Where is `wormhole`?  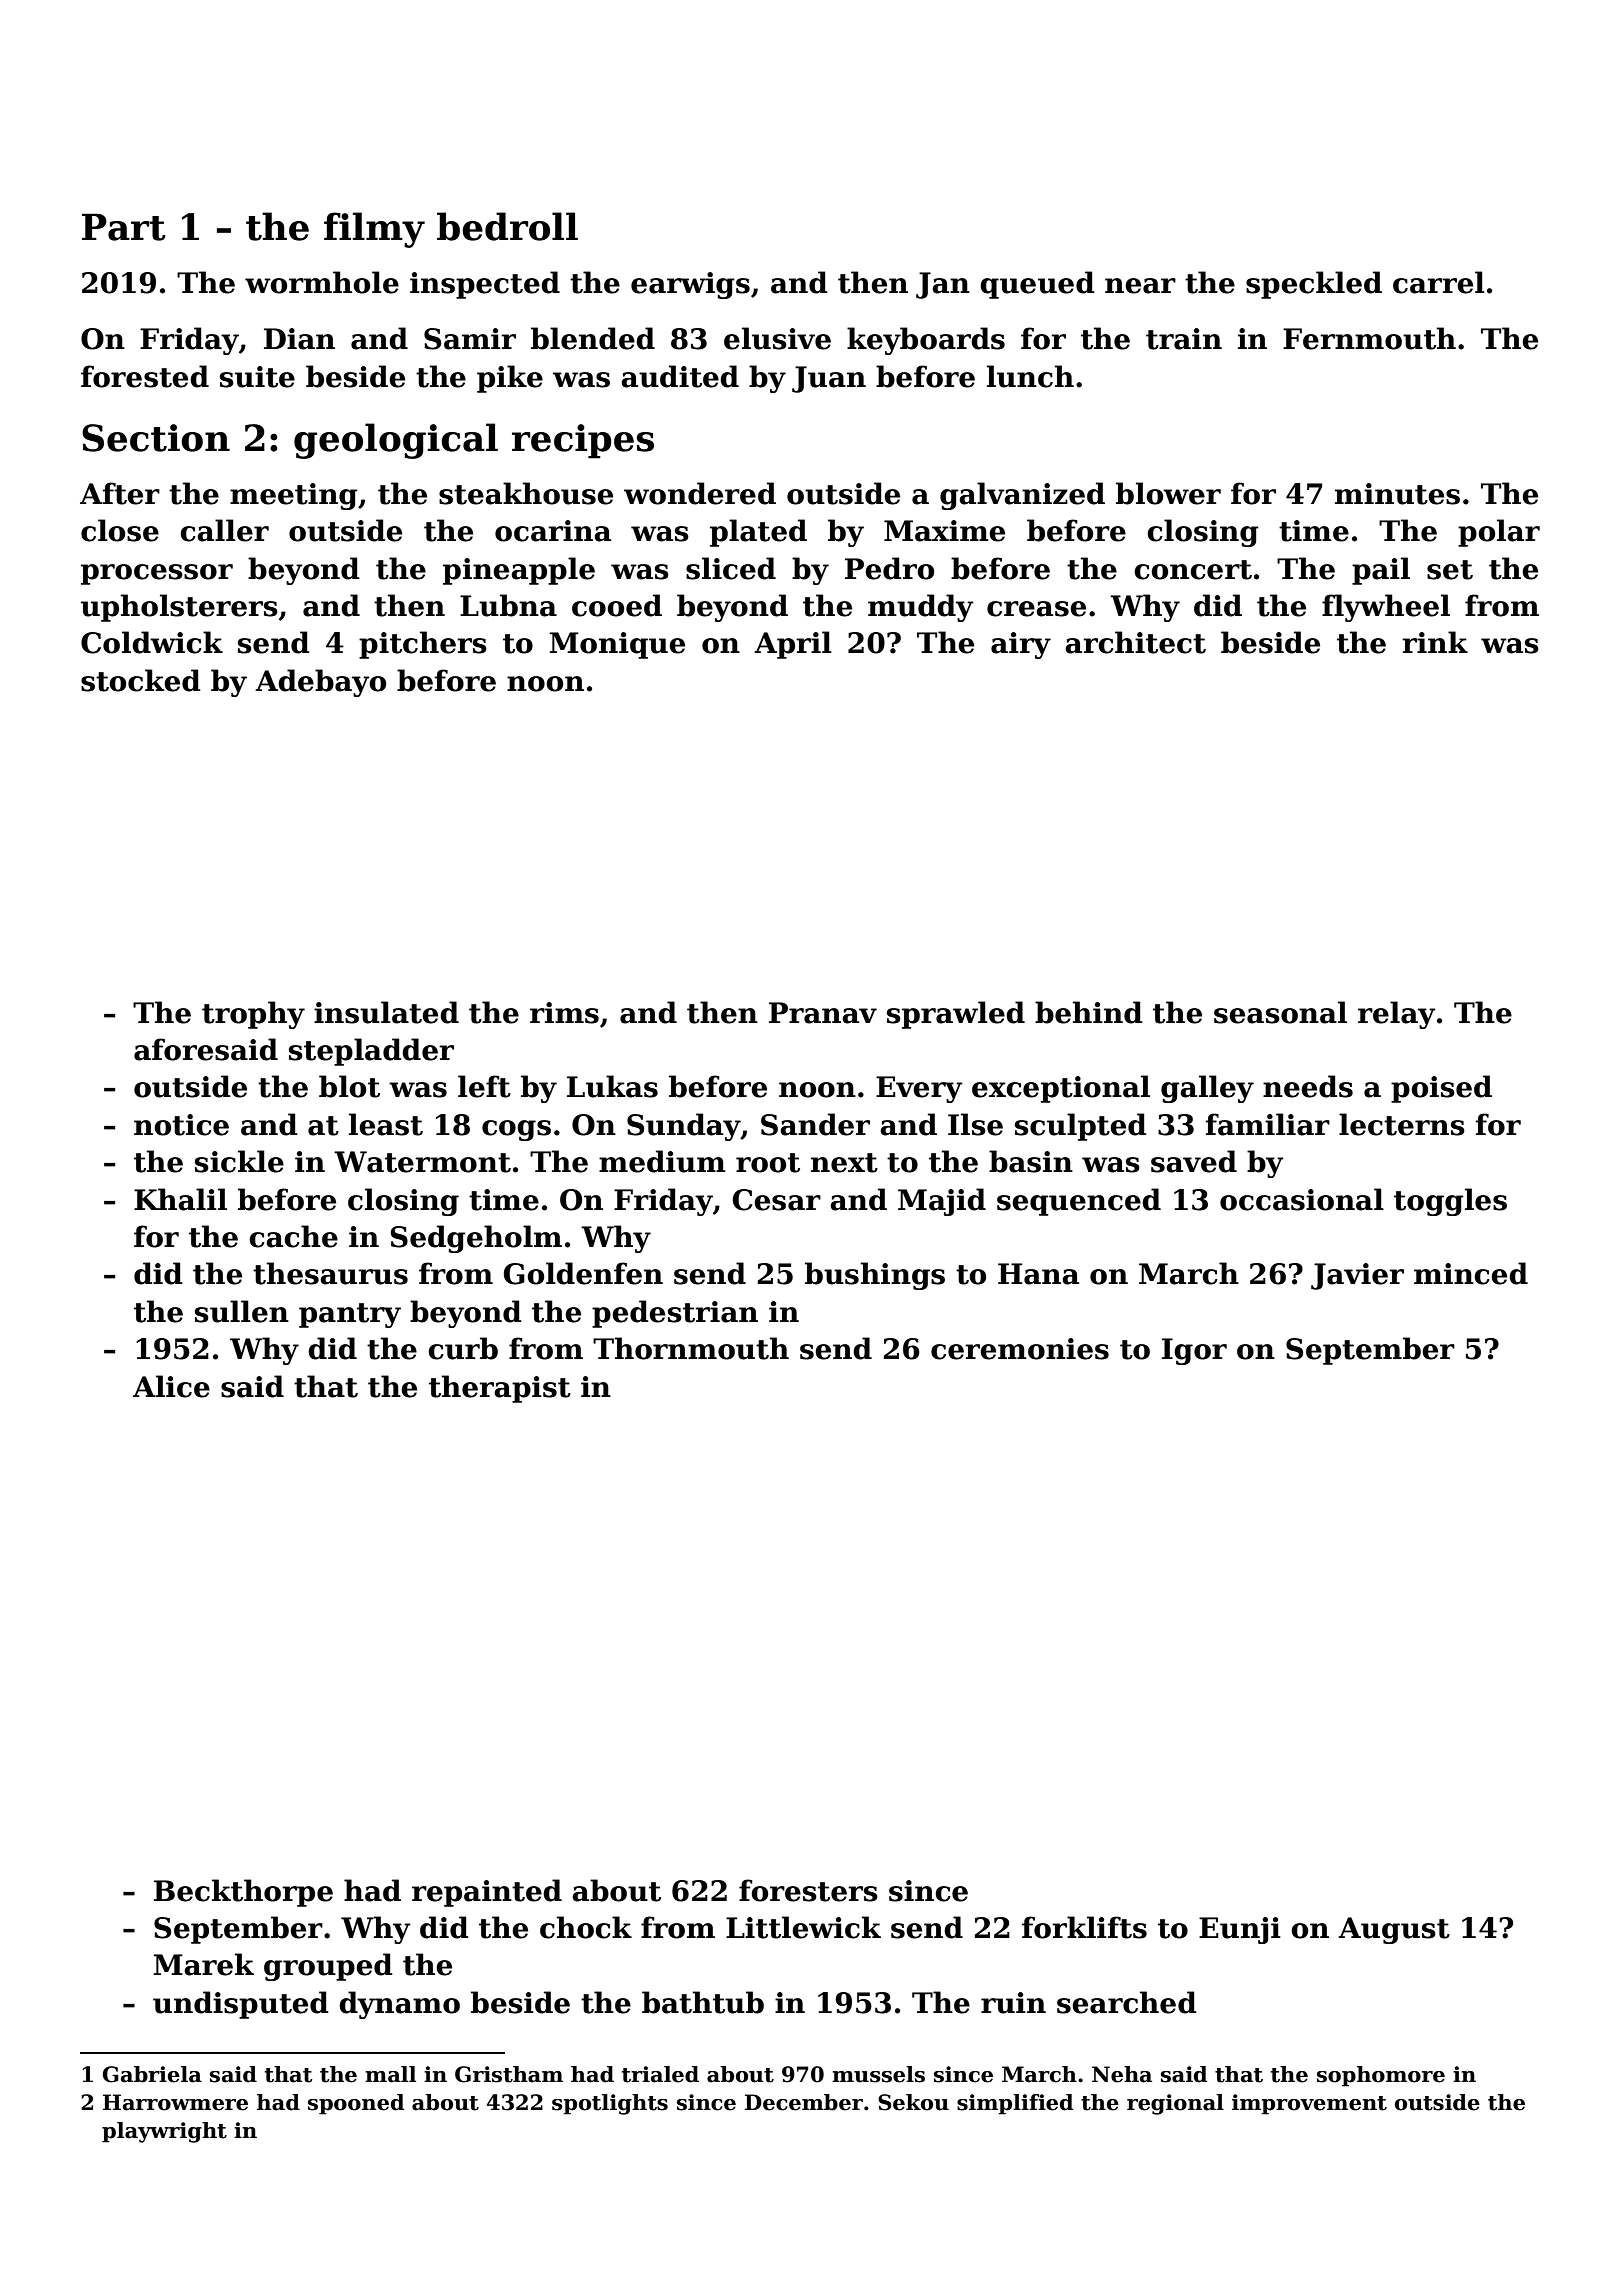
wormhole is located at coordinates (322, 282).
